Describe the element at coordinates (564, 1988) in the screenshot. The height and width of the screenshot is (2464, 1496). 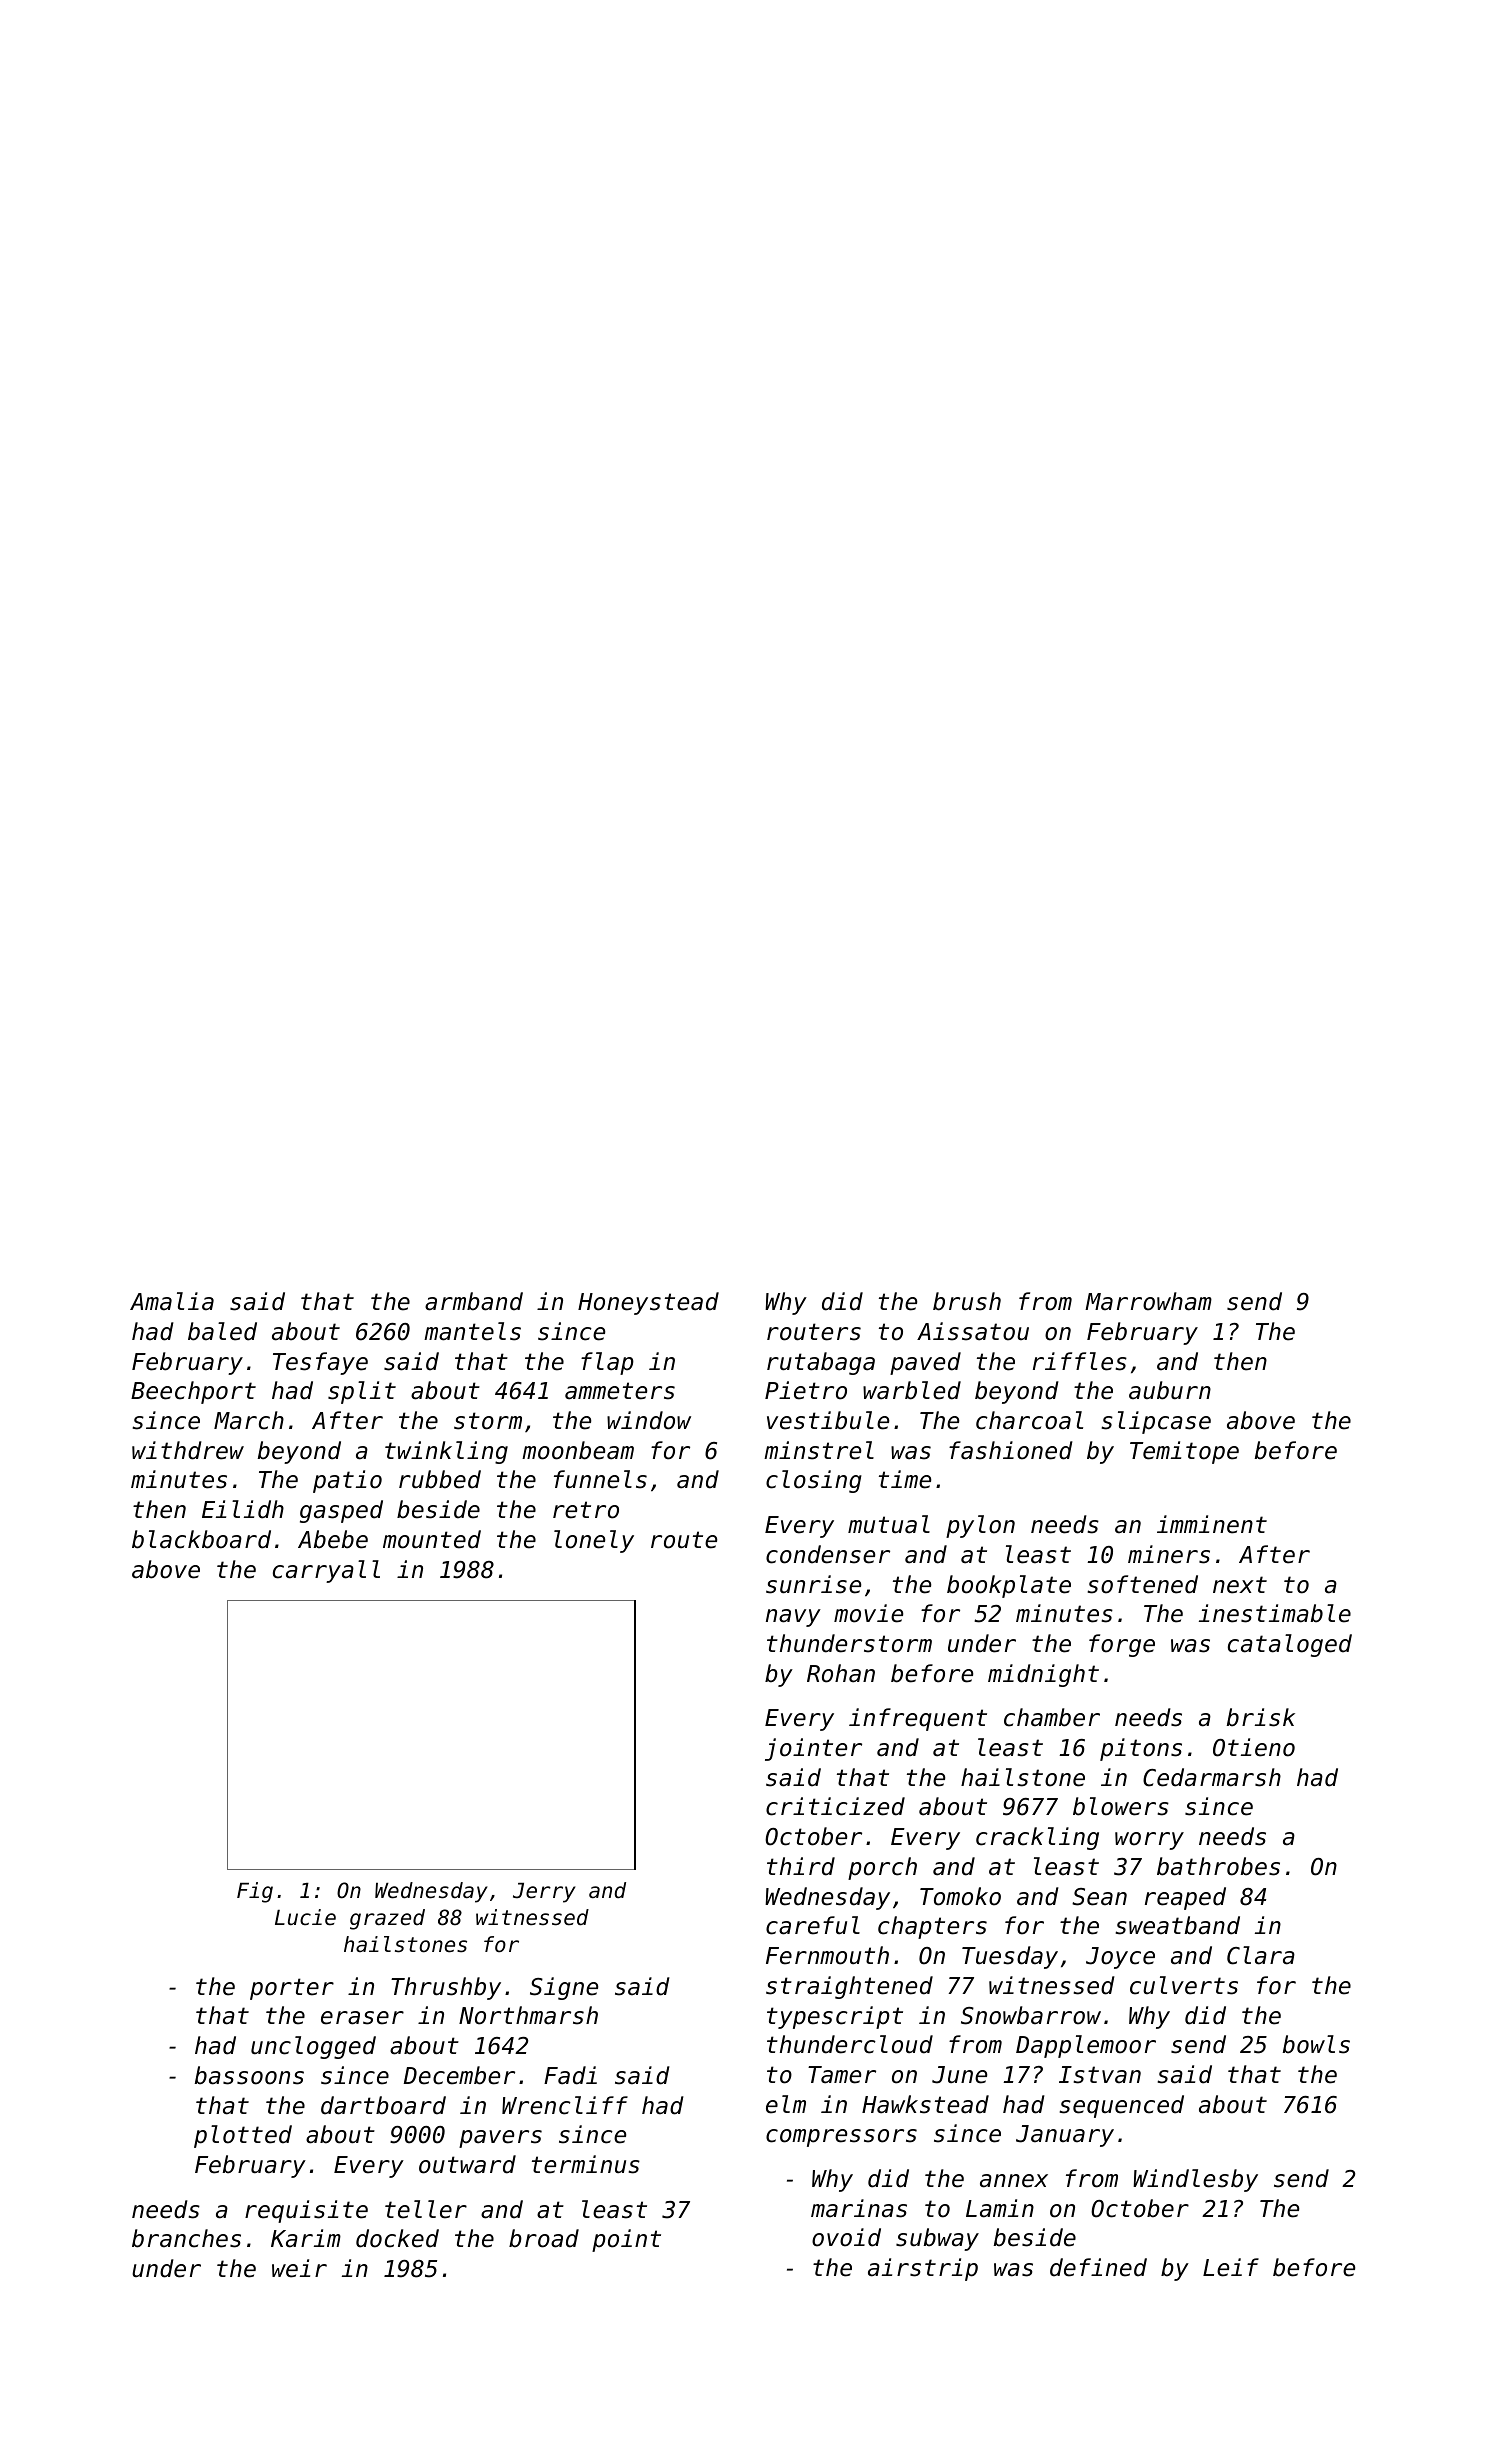
I see `Signe` at that location.
